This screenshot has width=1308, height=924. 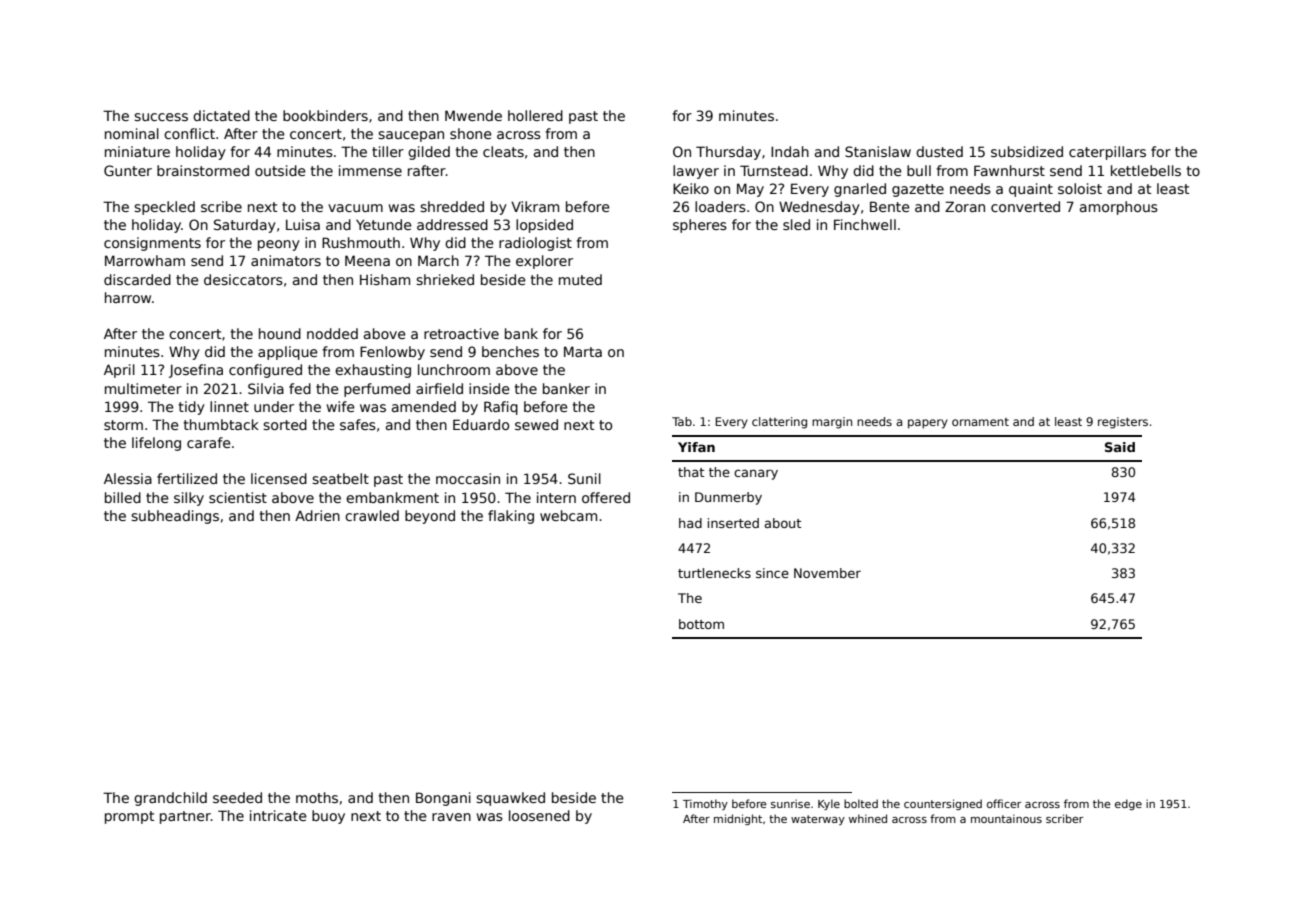 What do you see at coordinates (1146, 170) in the screenshot?
I see `kettlebells` at bounding box center [1146, 170].
